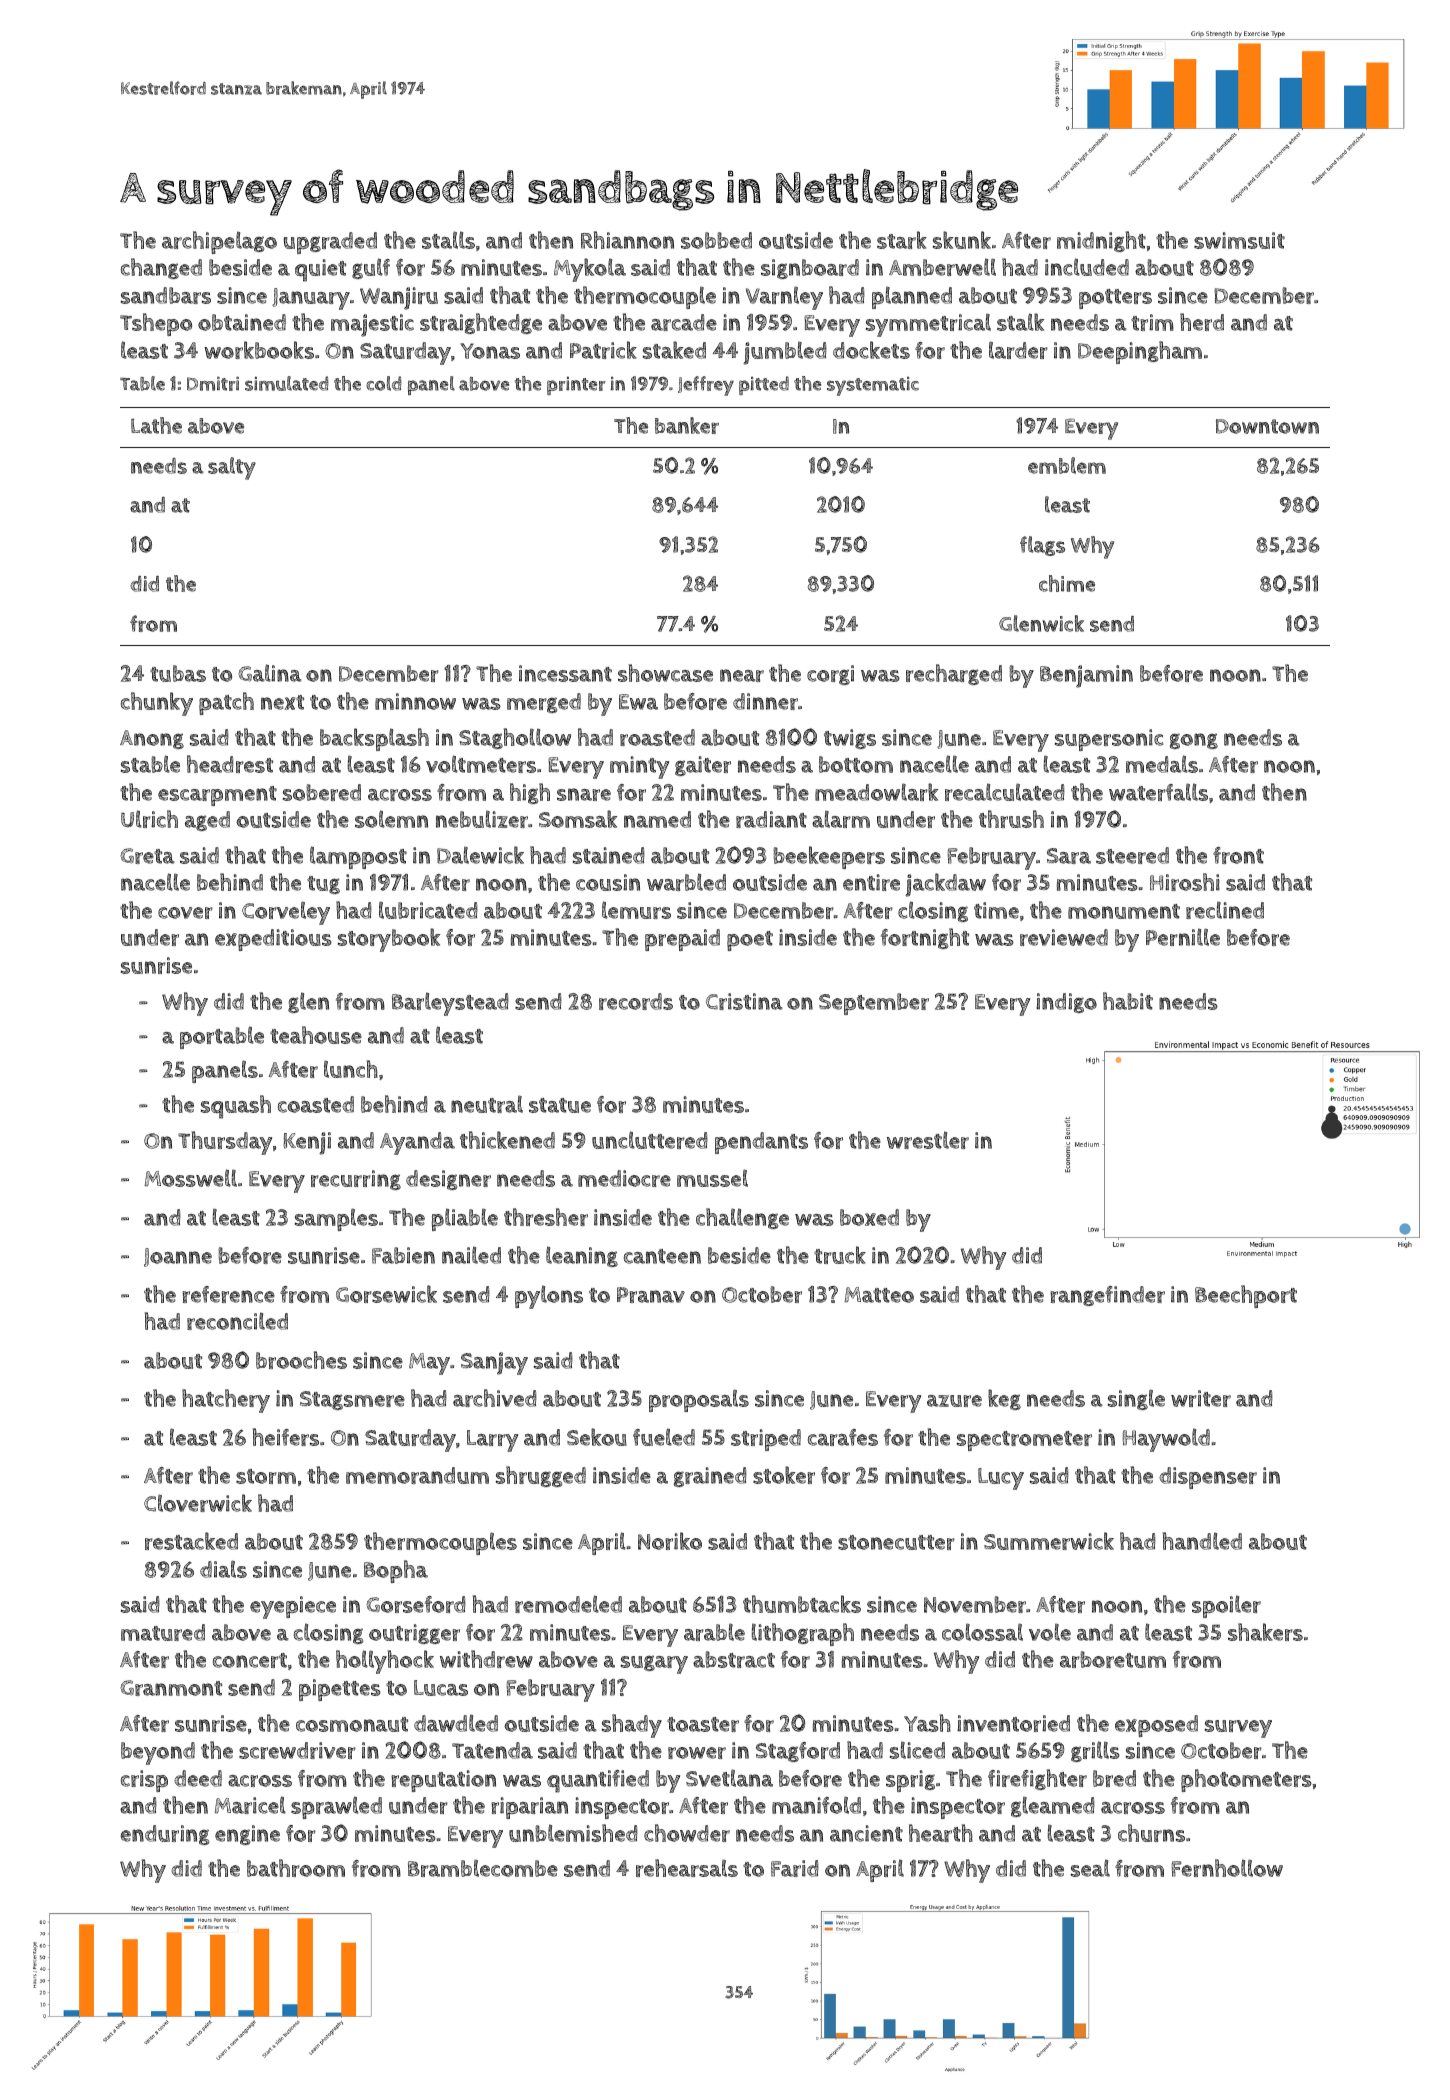 The height and width of the screenshot is (2100, 1450). What do you see at coordinates (687, 1868) in the screenshot?
I see `rehearsals` at bounding box center [687, 1868].
